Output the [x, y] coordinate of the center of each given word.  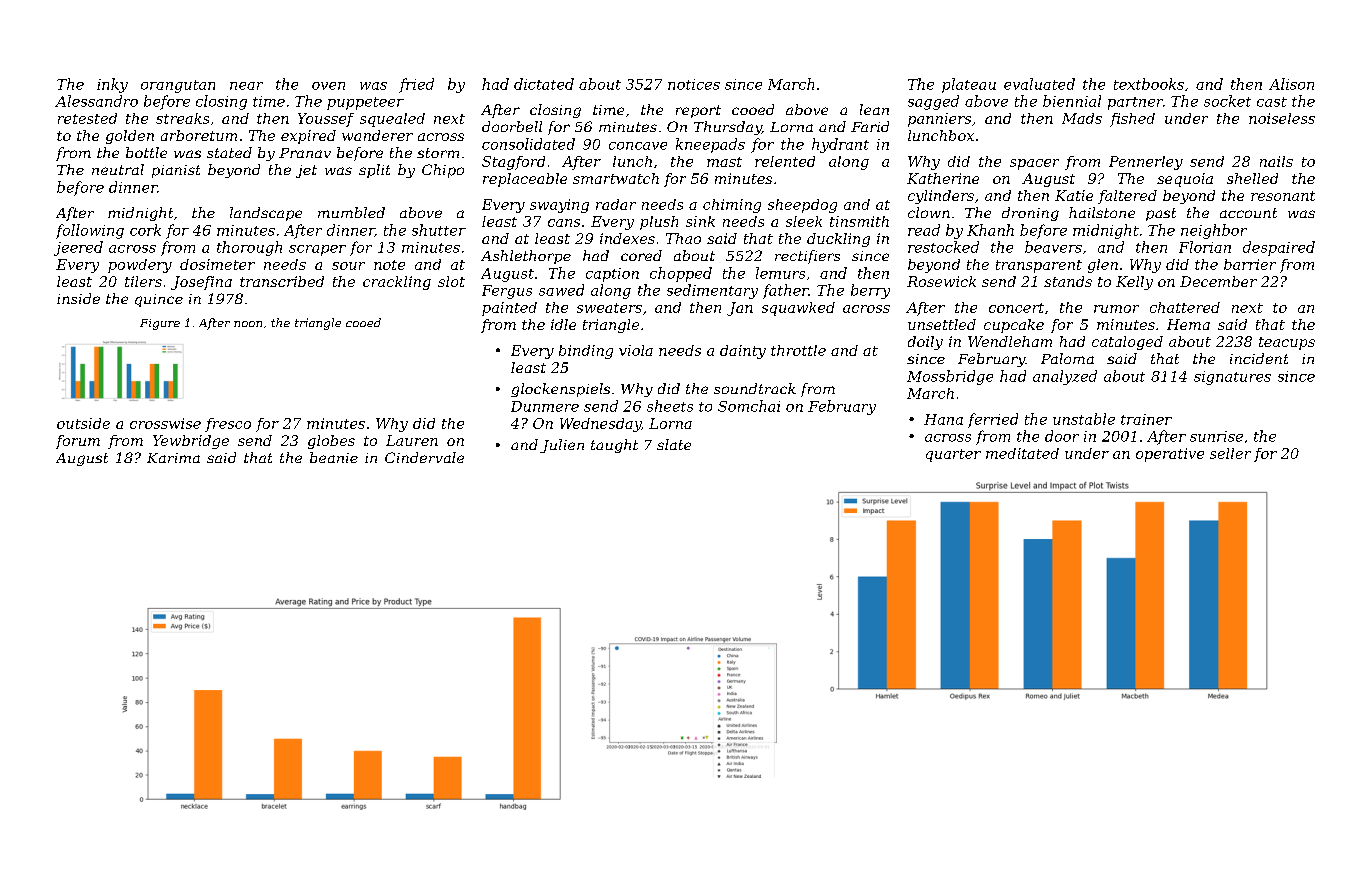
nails [1276, 161]
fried [416, 85]
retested [87, 118]
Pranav [305, 153]
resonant [1283, 196]
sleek [804, 221]
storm [438, 153]
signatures [1232, 378]
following [90, 231]
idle [563, 324]
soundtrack [755, 388]
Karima [173, 458]
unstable [1084, 419]
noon [248, 324]
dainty [743, 352]
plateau [969, 85]
